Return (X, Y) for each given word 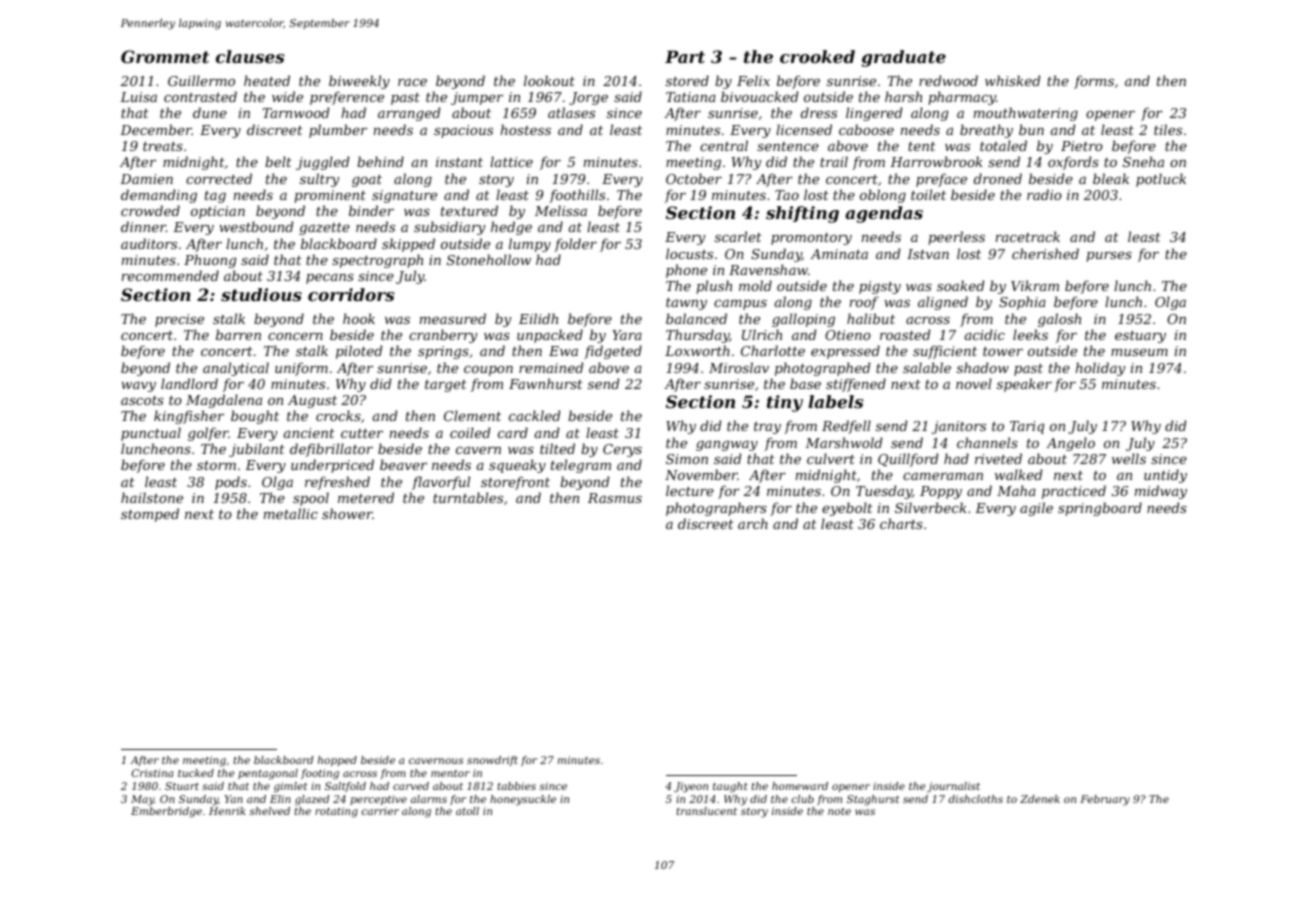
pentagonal (268, 774)
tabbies (517, 786)
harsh (903, 96)
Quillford (908, 460)
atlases (571, 112)
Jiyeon (691, 787)
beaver (403, 464)
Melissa (561, 210)
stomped (150, 515)
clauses (250, 56)
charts (901, 523)
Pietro (1082, 146)
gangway (727, 446)
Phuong (210, 261)
